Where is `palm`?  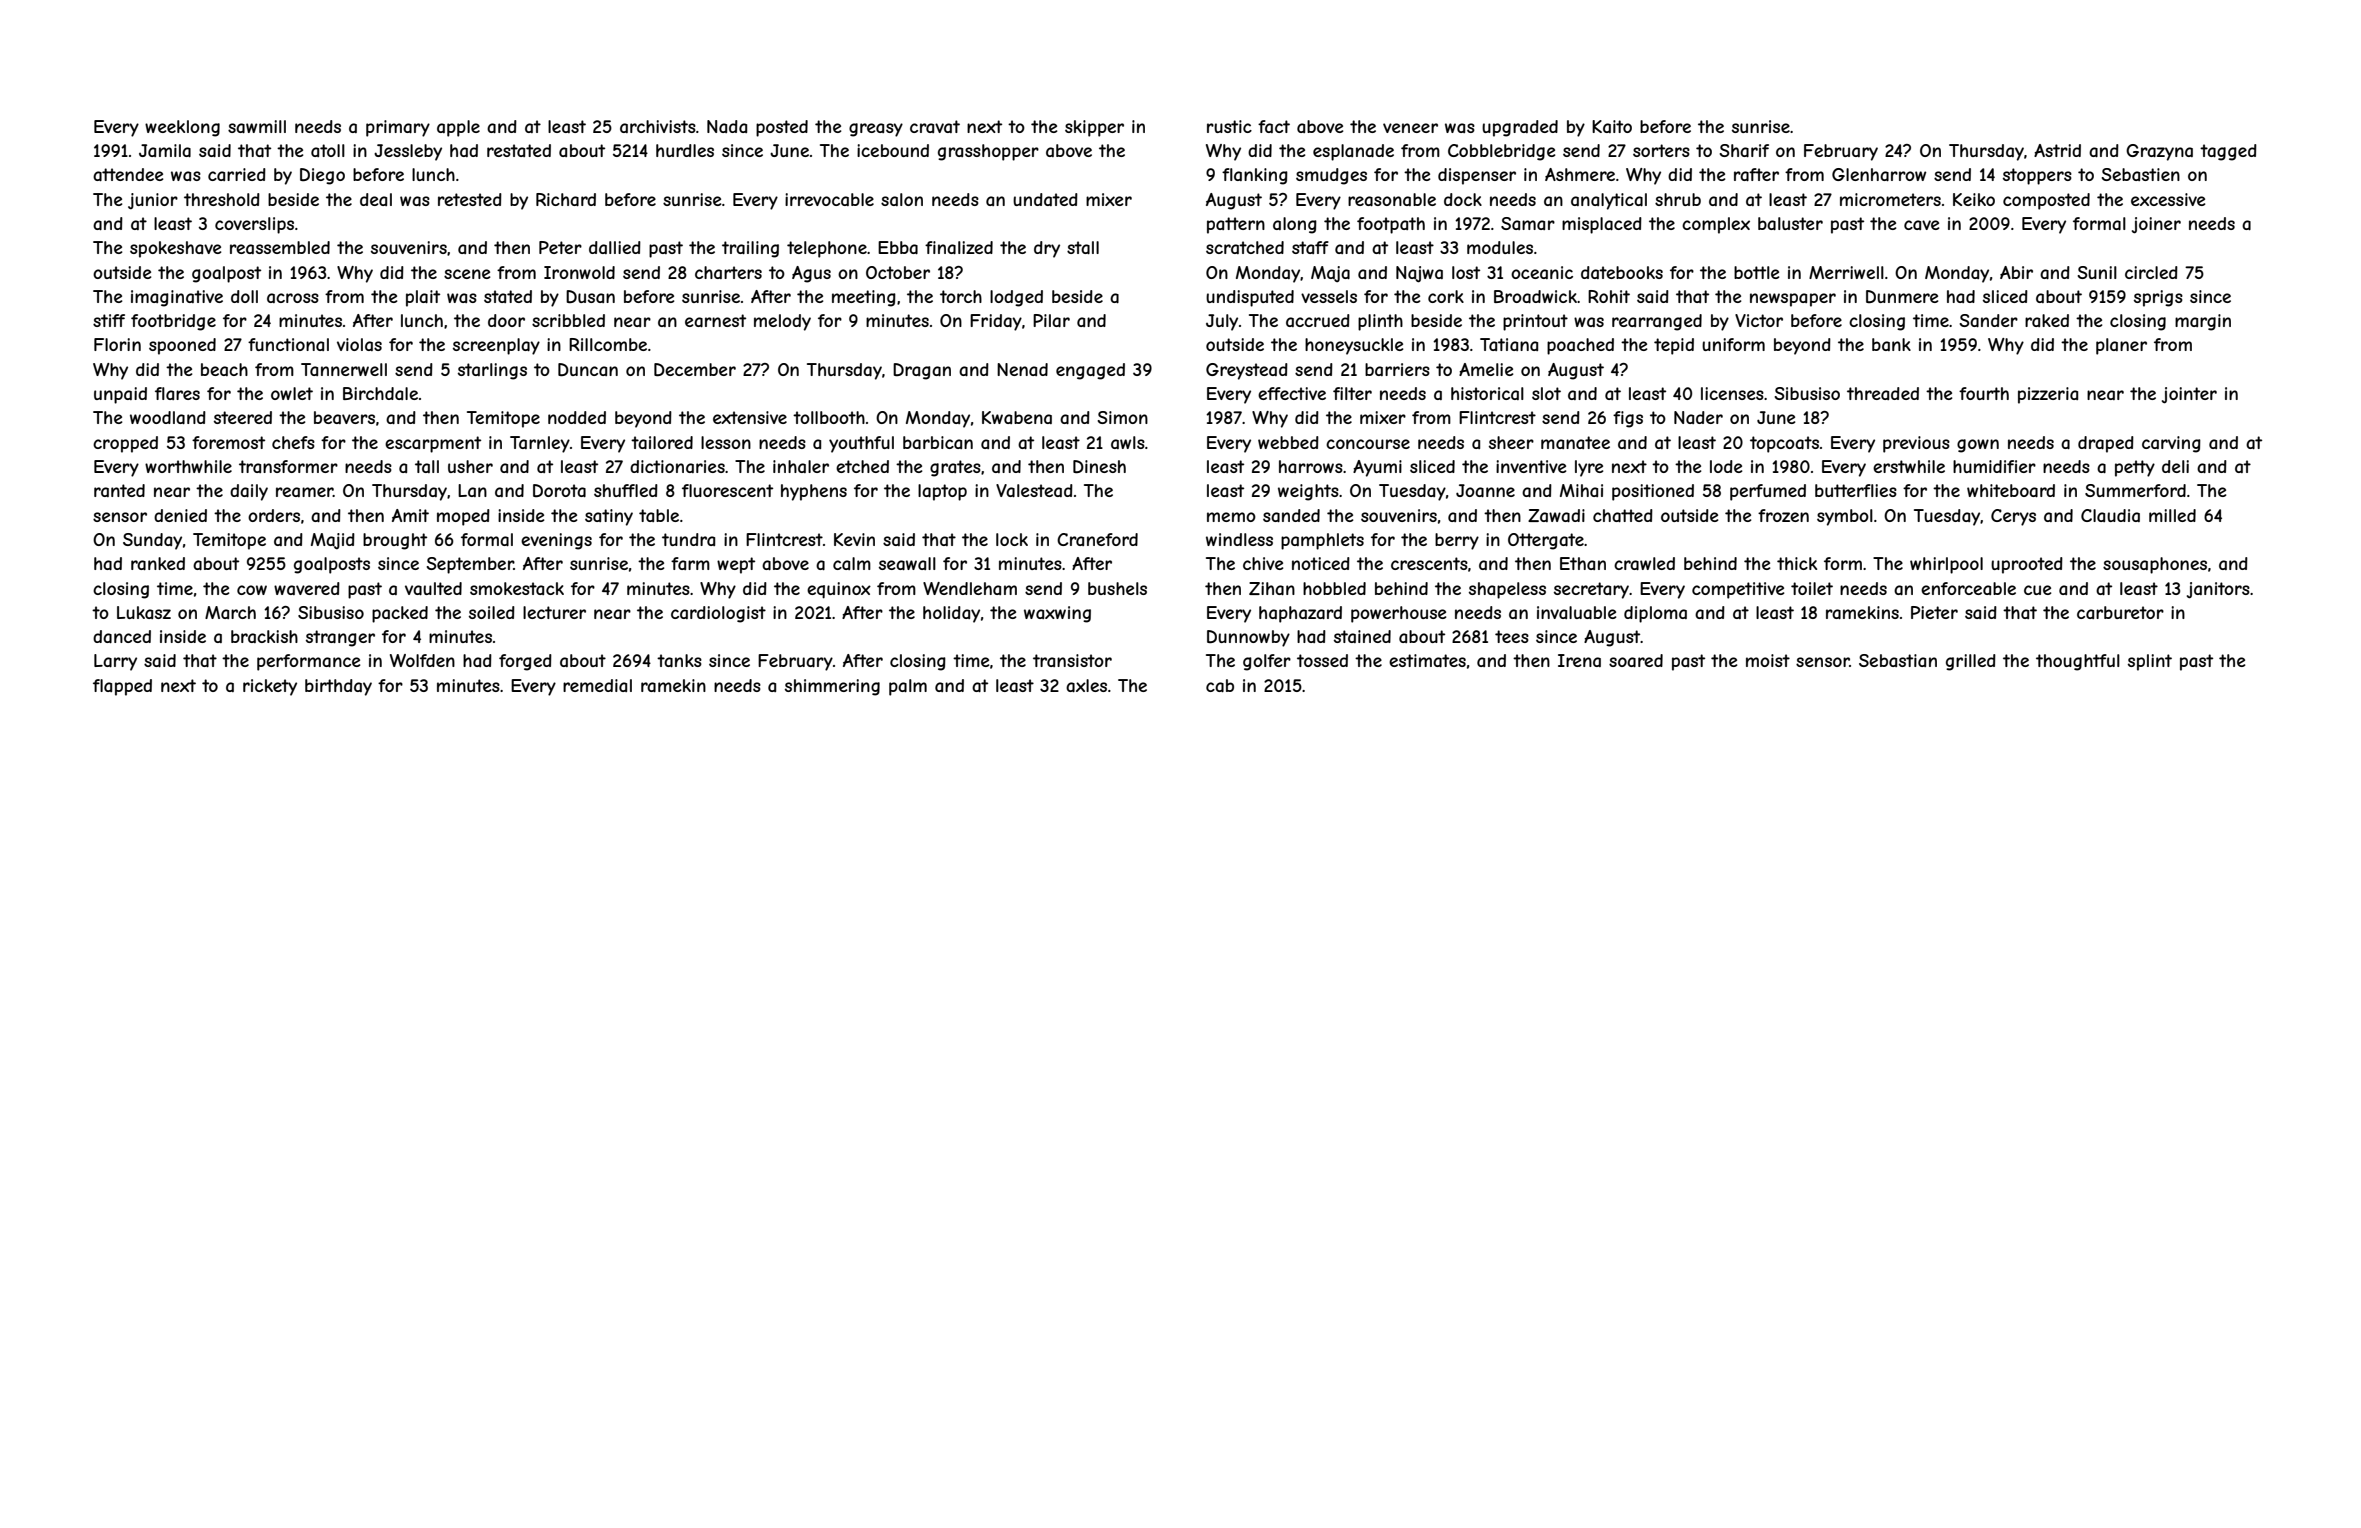
palm is located at coordinates (908, 687).
